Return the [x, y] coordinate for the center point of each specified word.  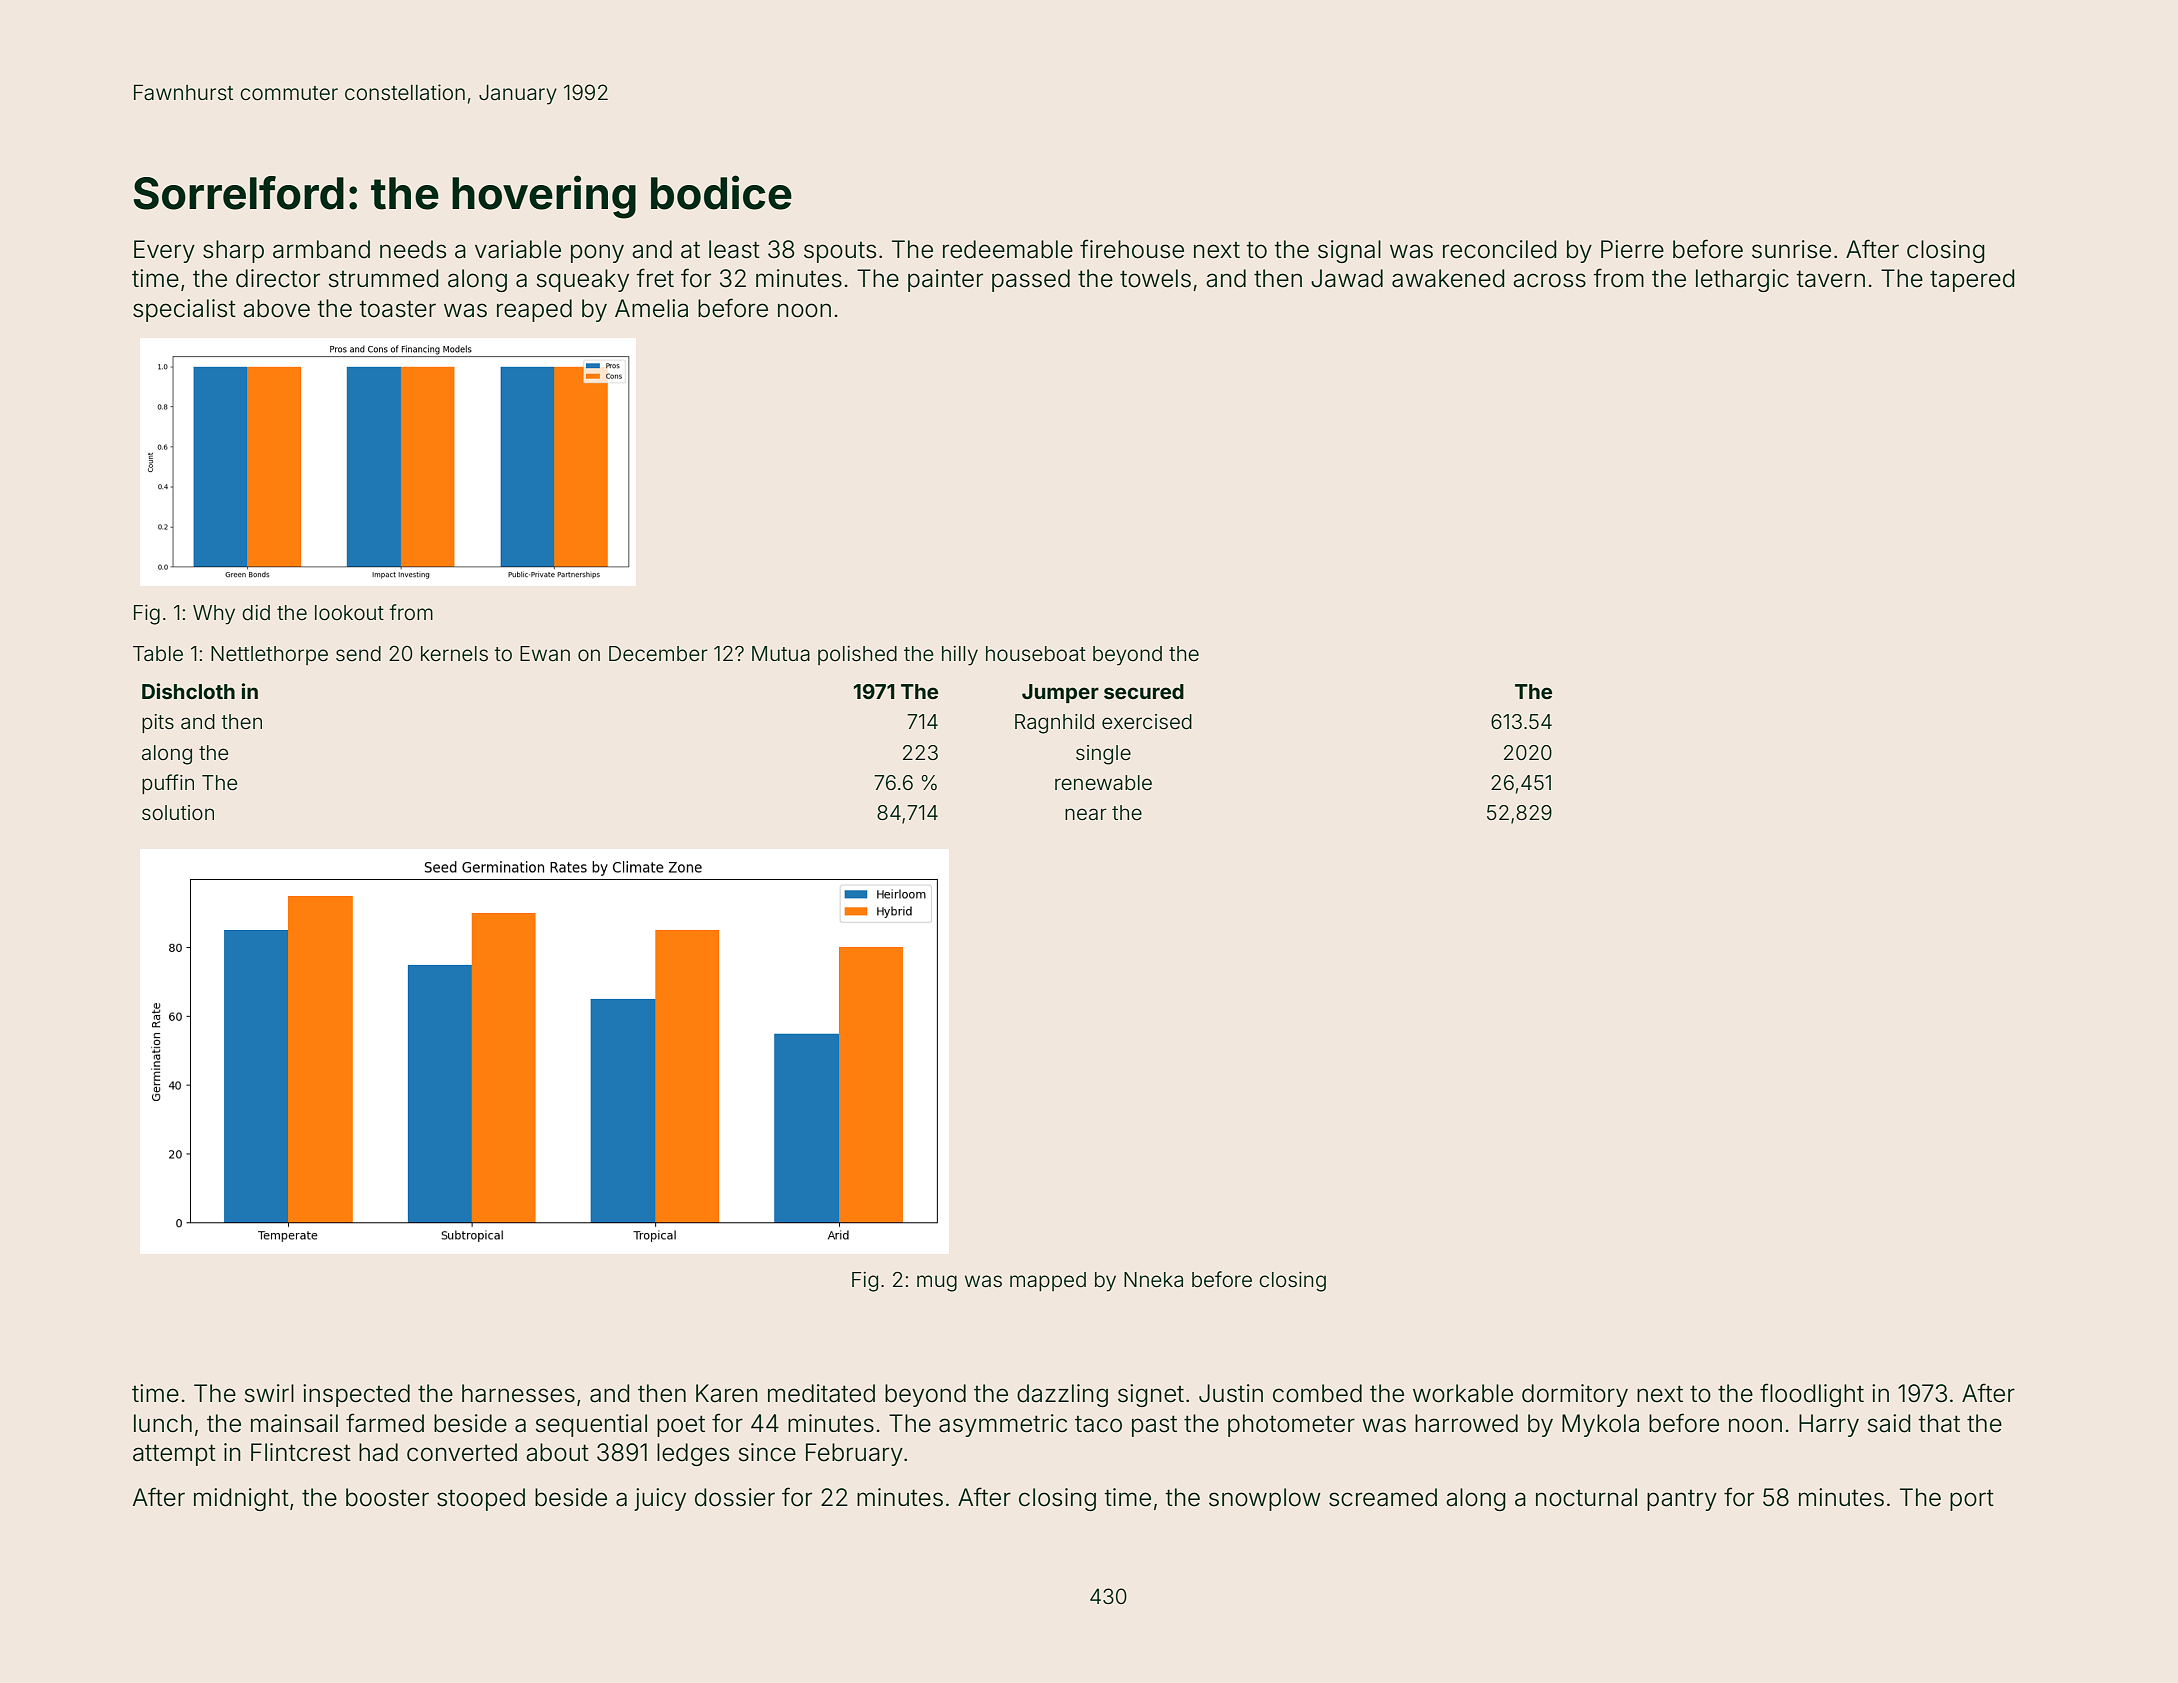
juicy [660, 1499]
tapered [1972, 280]
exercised [1147, 721]
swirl [269, 1393]
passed [1031, 280]
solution [178, 812]
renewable [1103, 782]
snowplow [1265, 1499]
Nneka [1153, 1280]
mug [937, 1283]
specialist [184, 310]
